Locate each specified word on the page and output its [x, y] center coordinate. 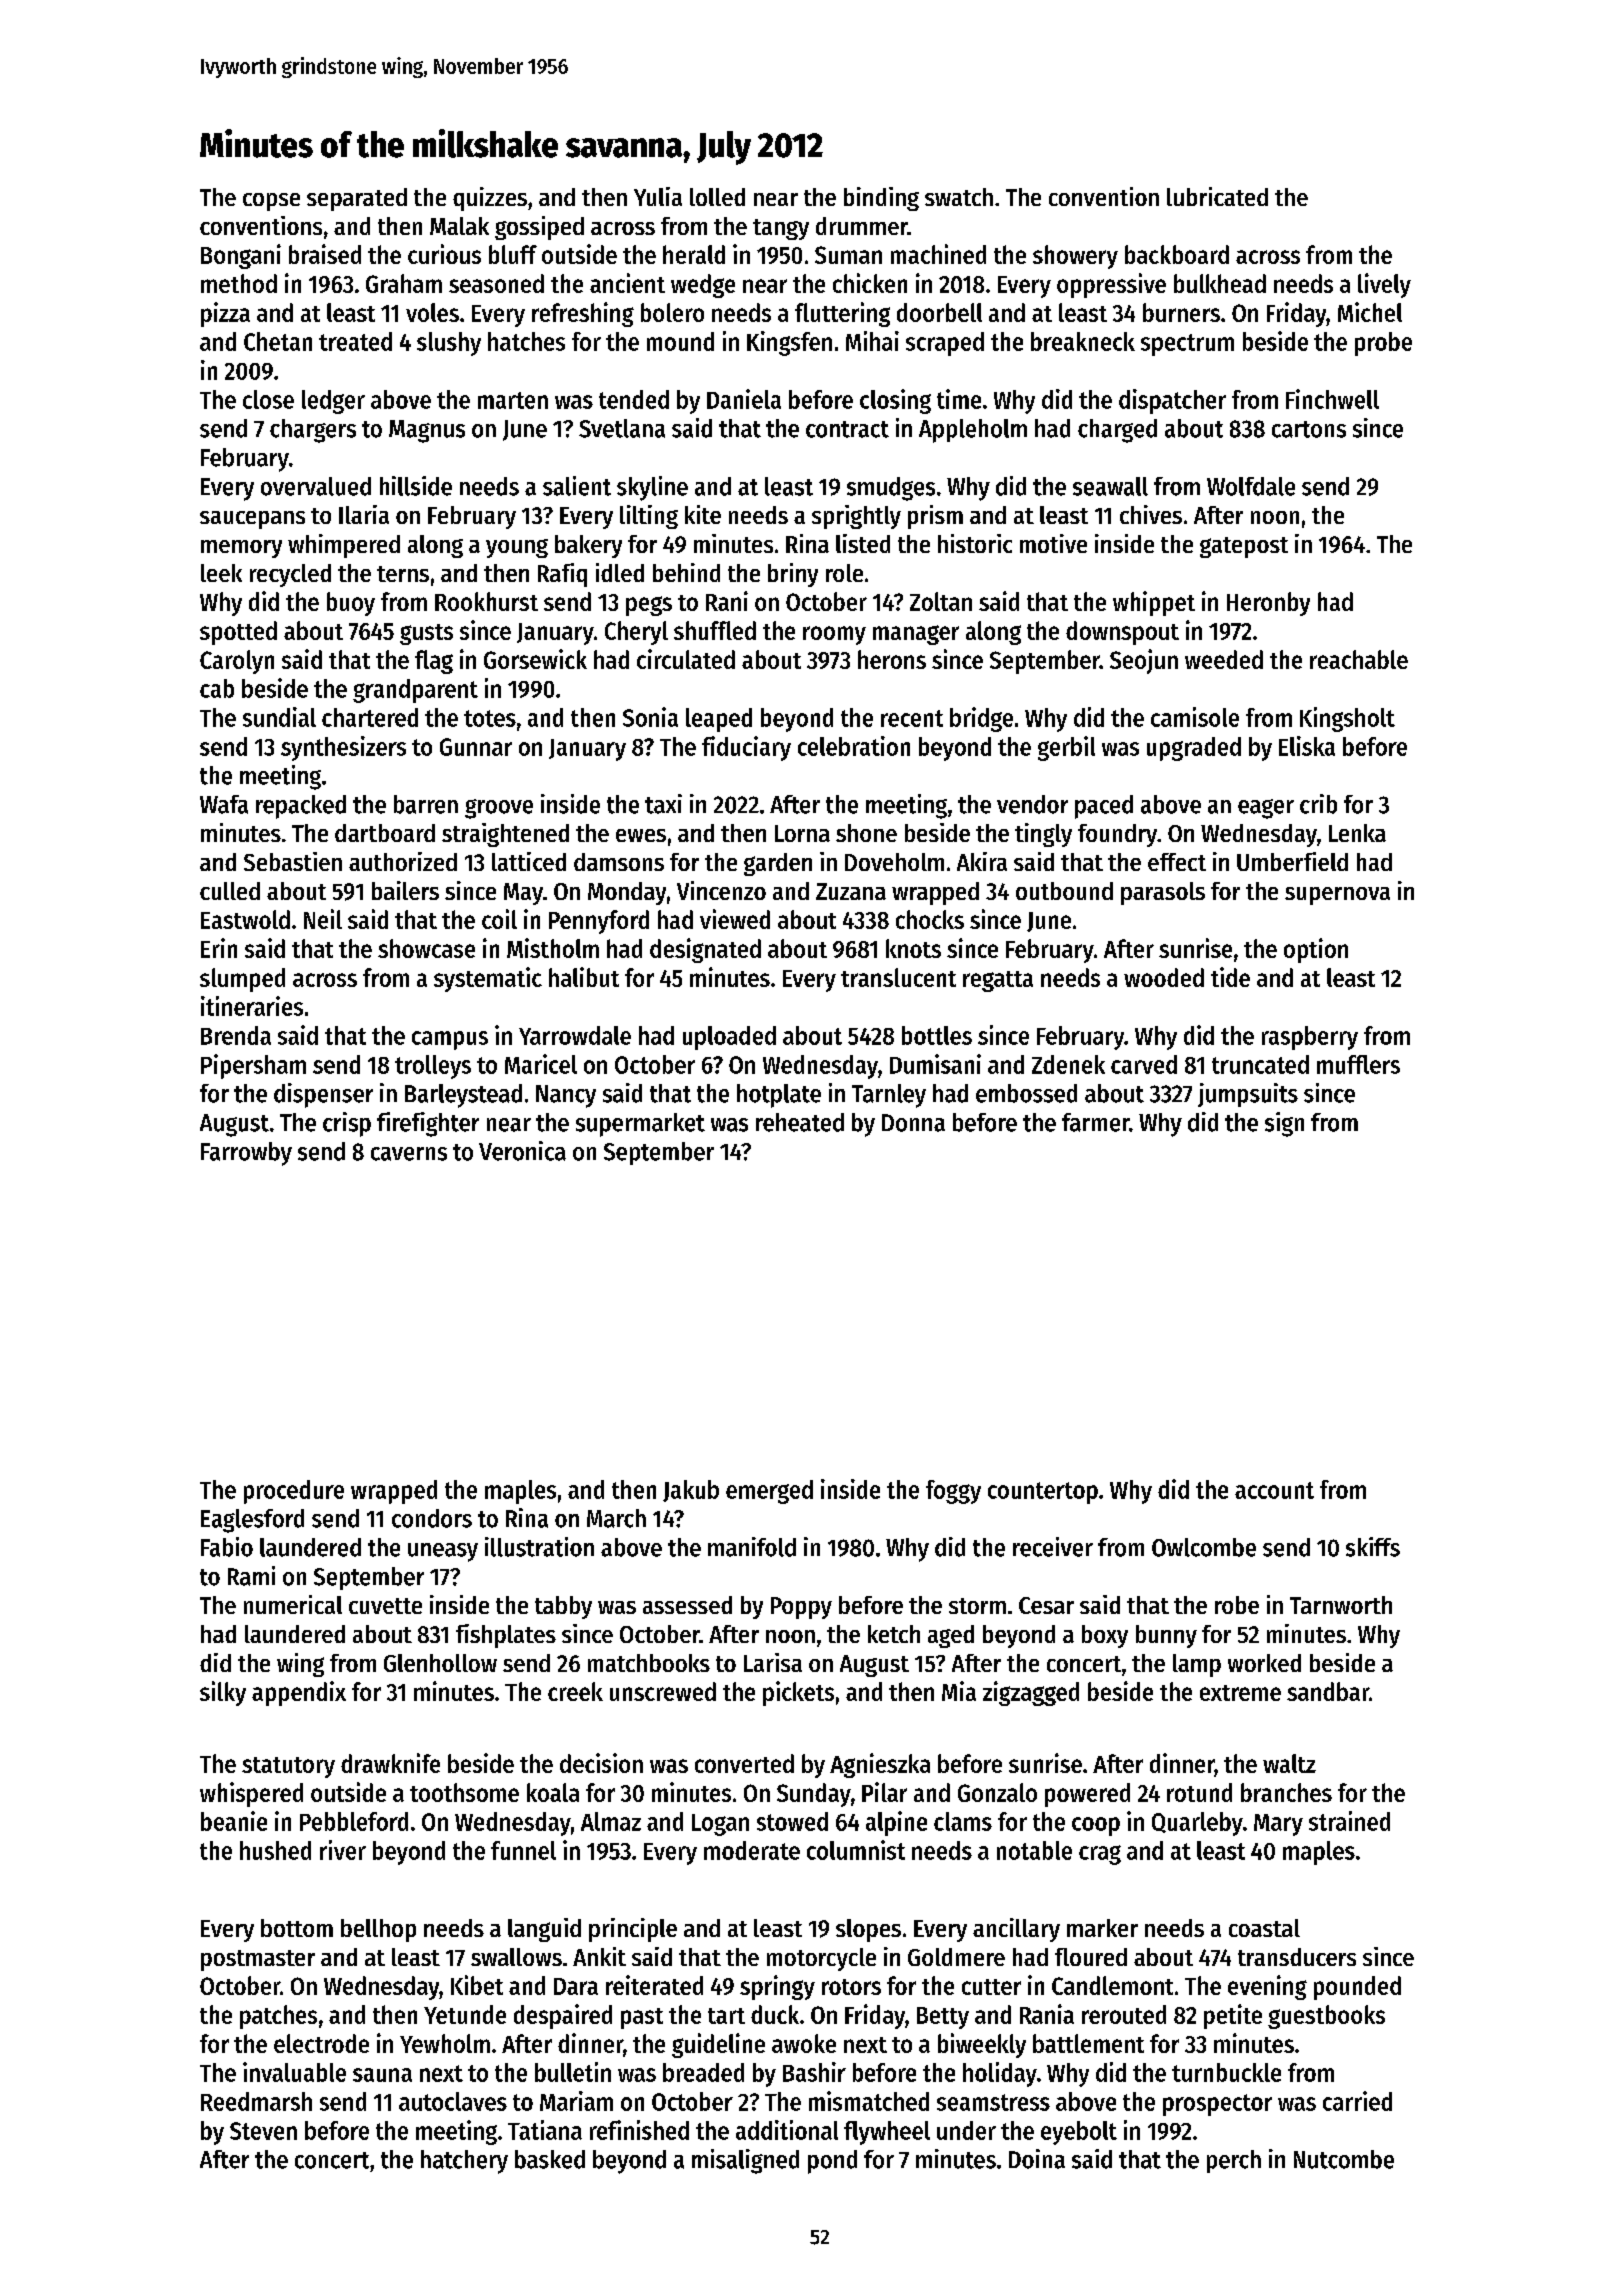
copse [271, 202]
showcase [426, 948]
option [1316, 950]
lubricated [1217, 196]
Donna [913, 1123]
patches [278, 2017]
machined [938, 254]
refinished [639, 2130]
